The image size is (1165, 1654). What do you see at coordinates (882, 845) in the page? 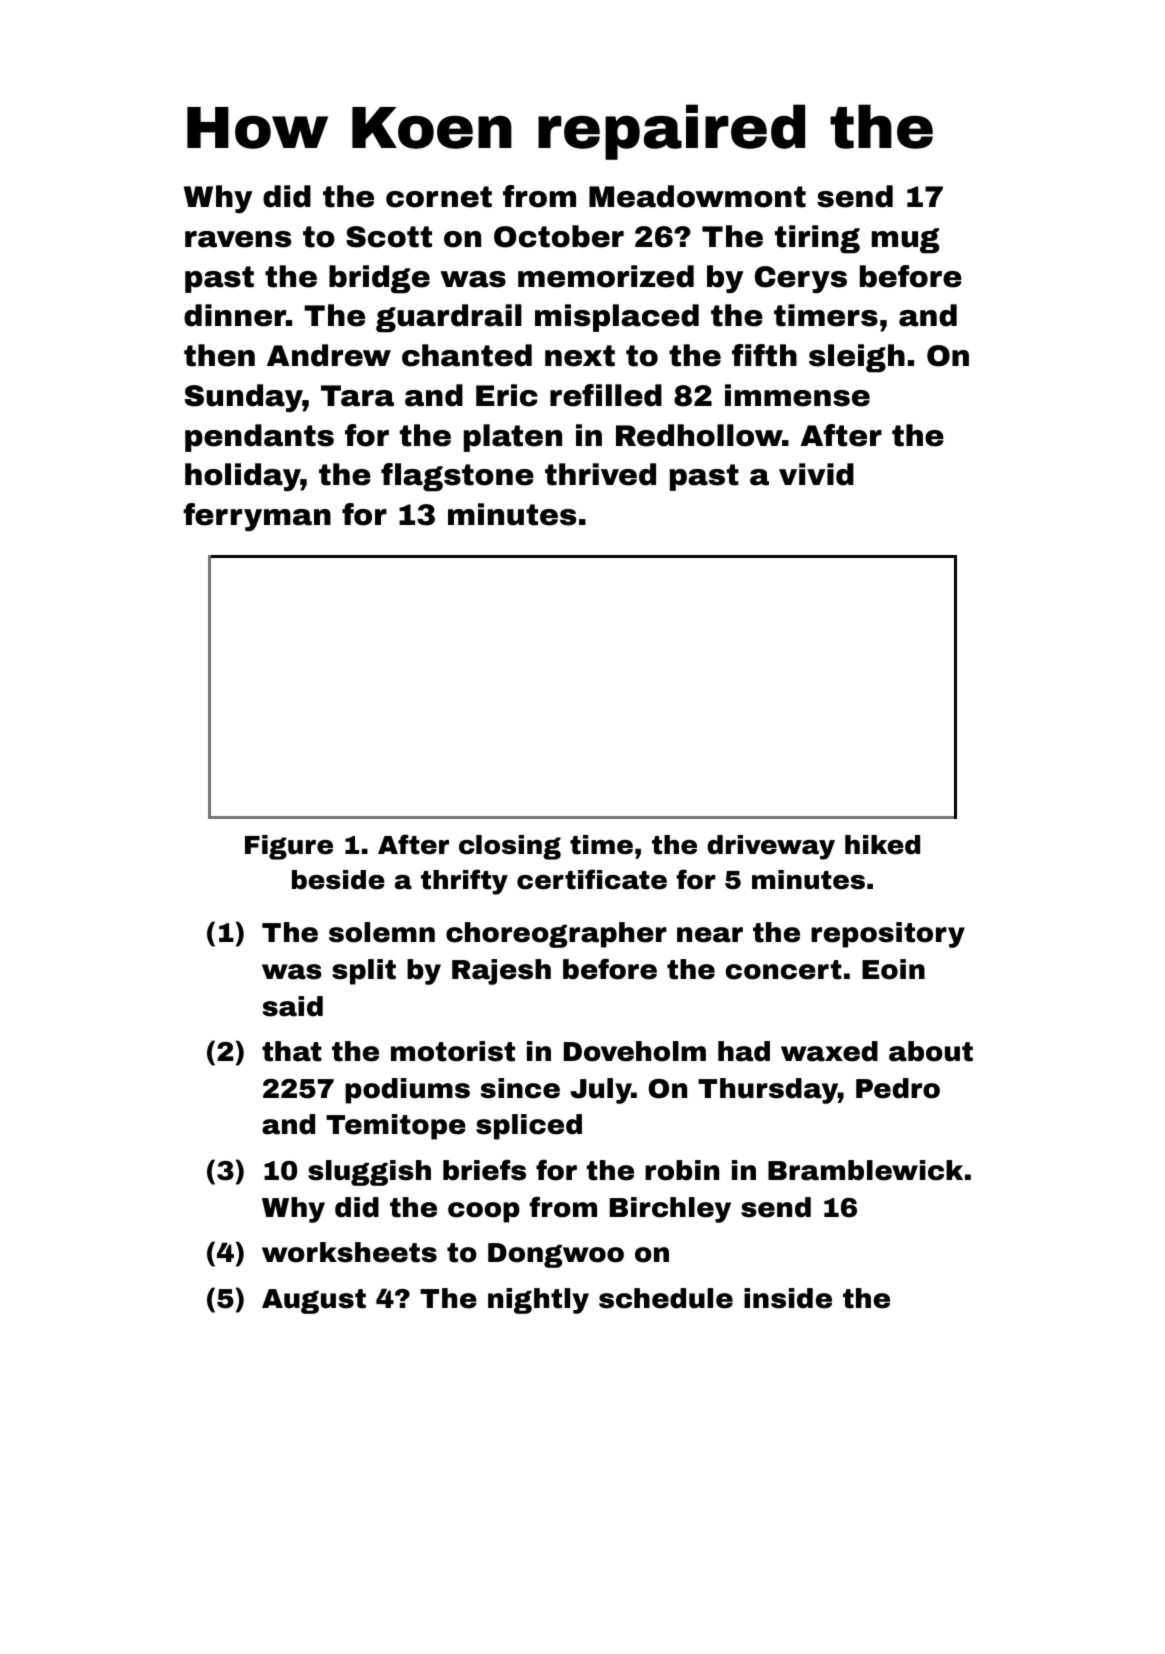
I see `hiked` at bounding box center [882, 845].
